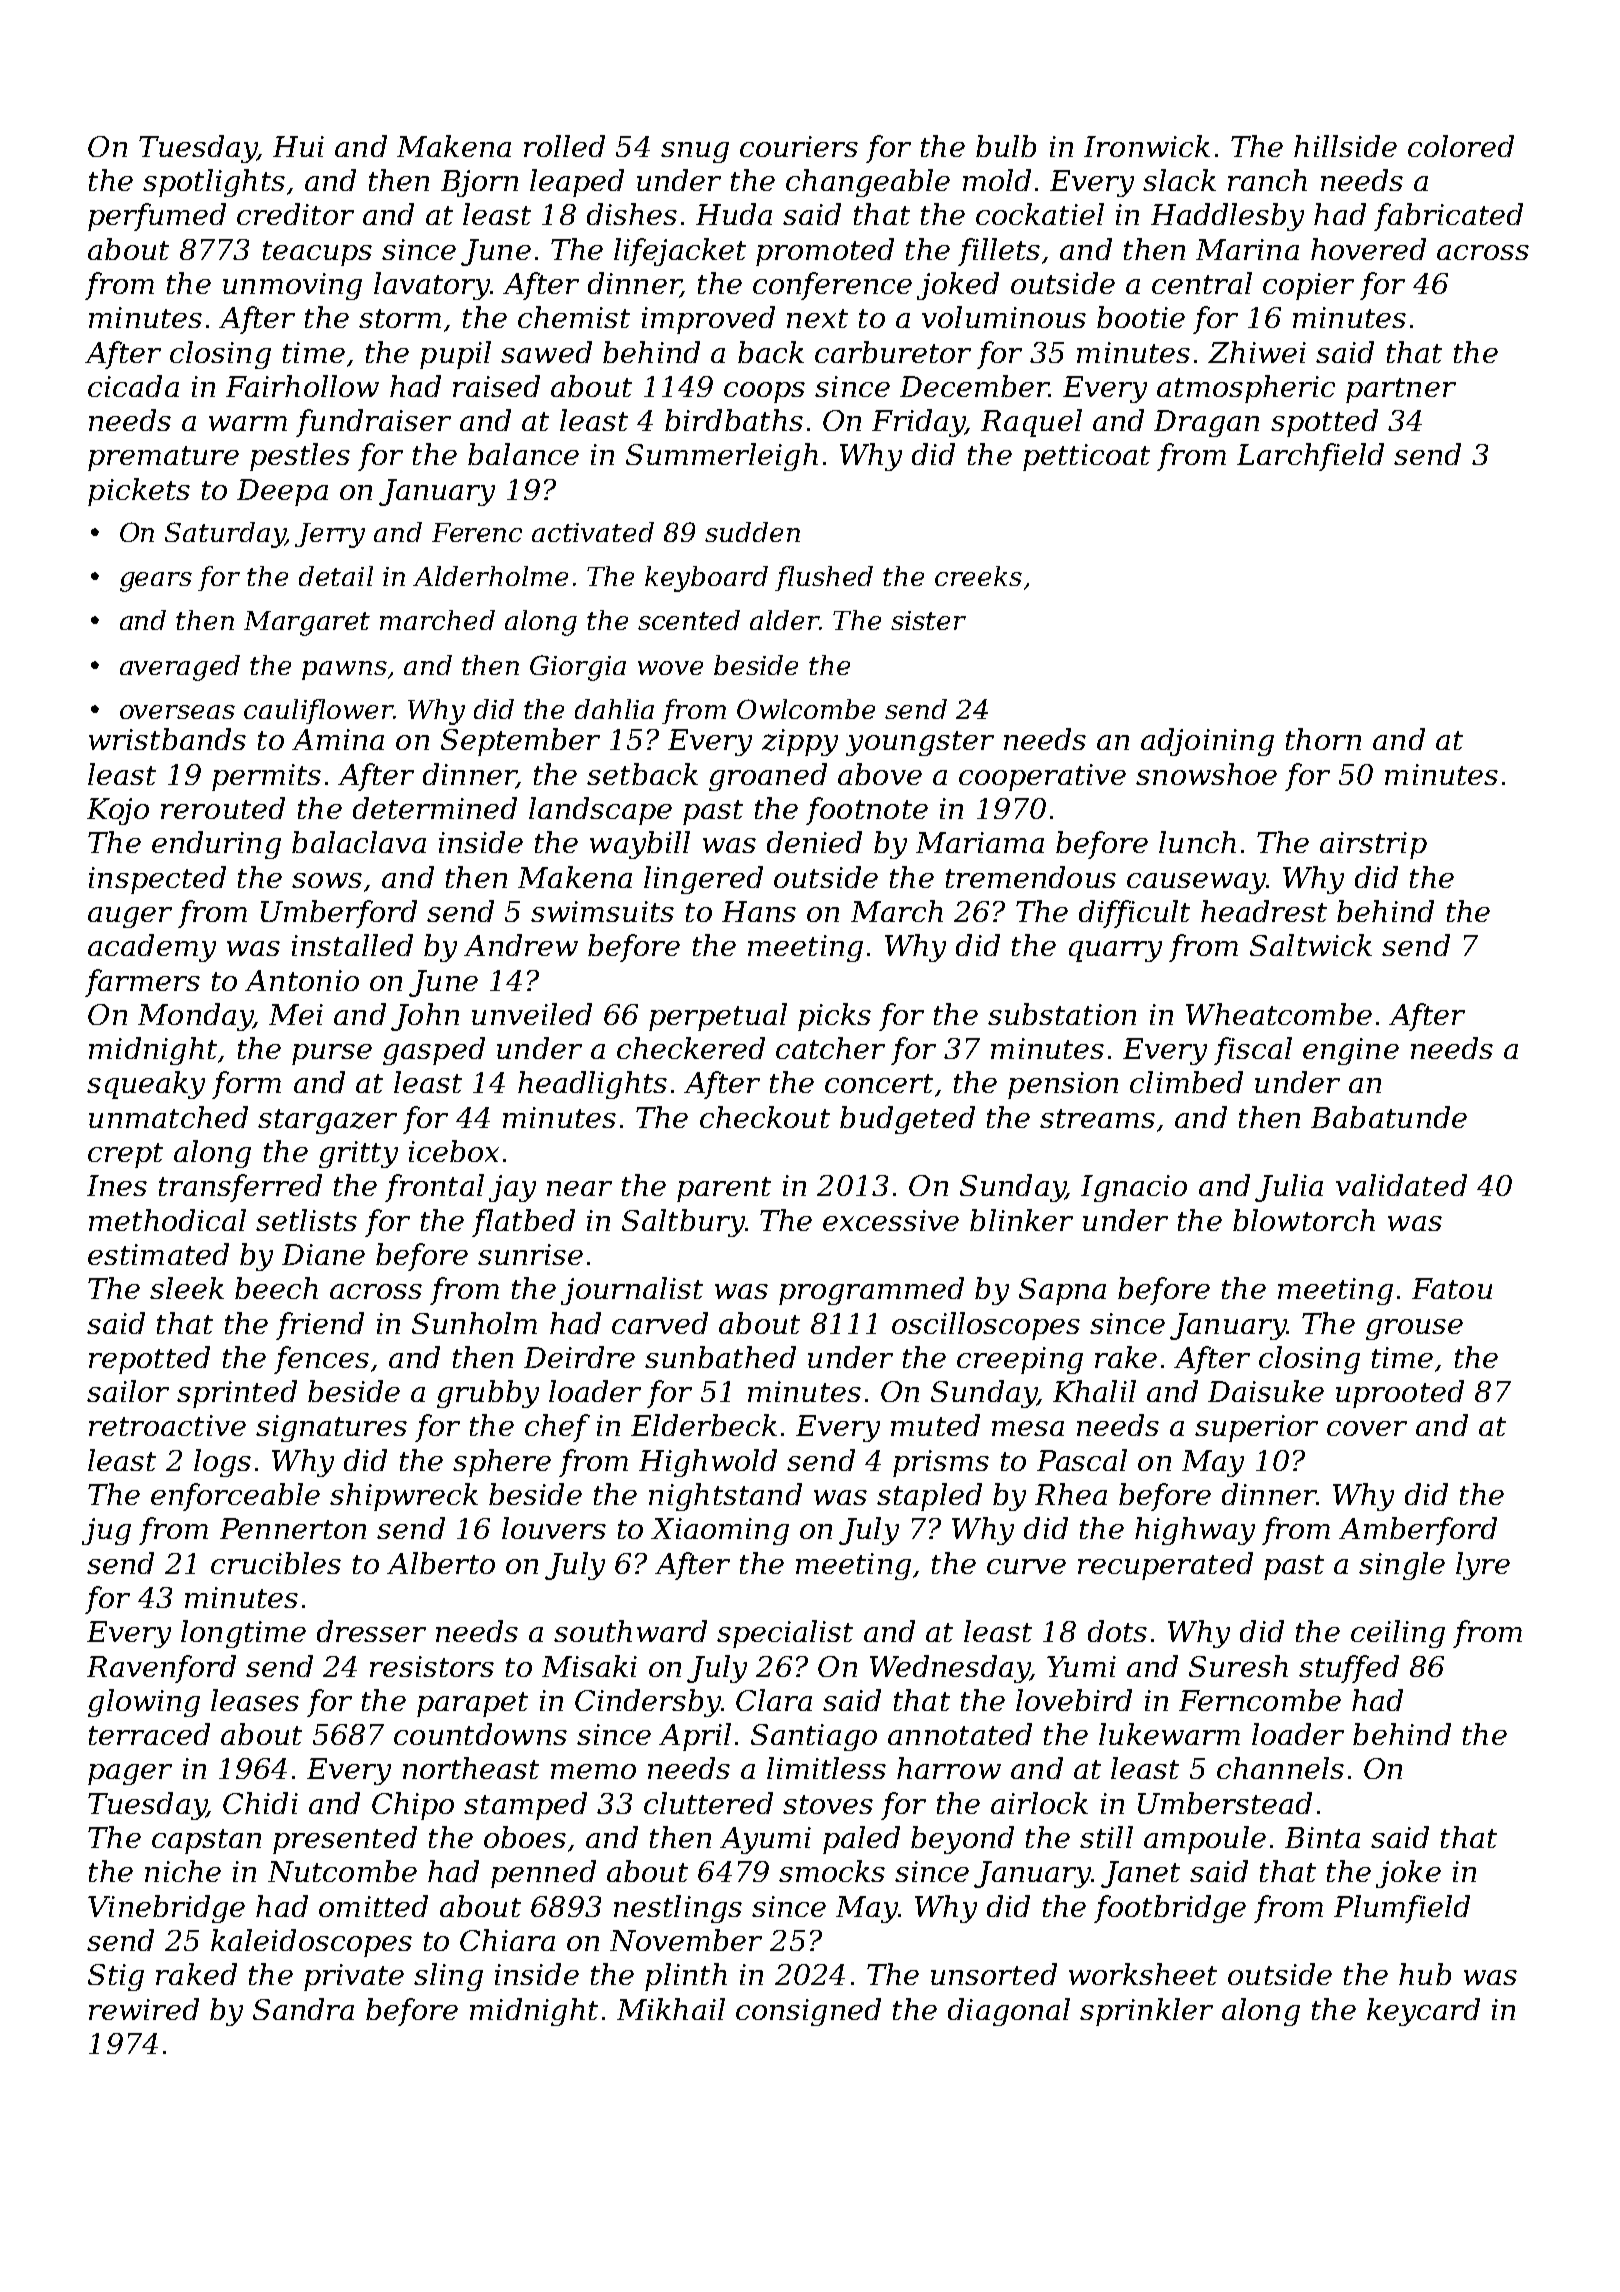 The image size is (1620, 2292). What do you see at coordinates (1279, 1014) in the image?
I see `Wheatcombe` at bounding box center [1279, 1014].
